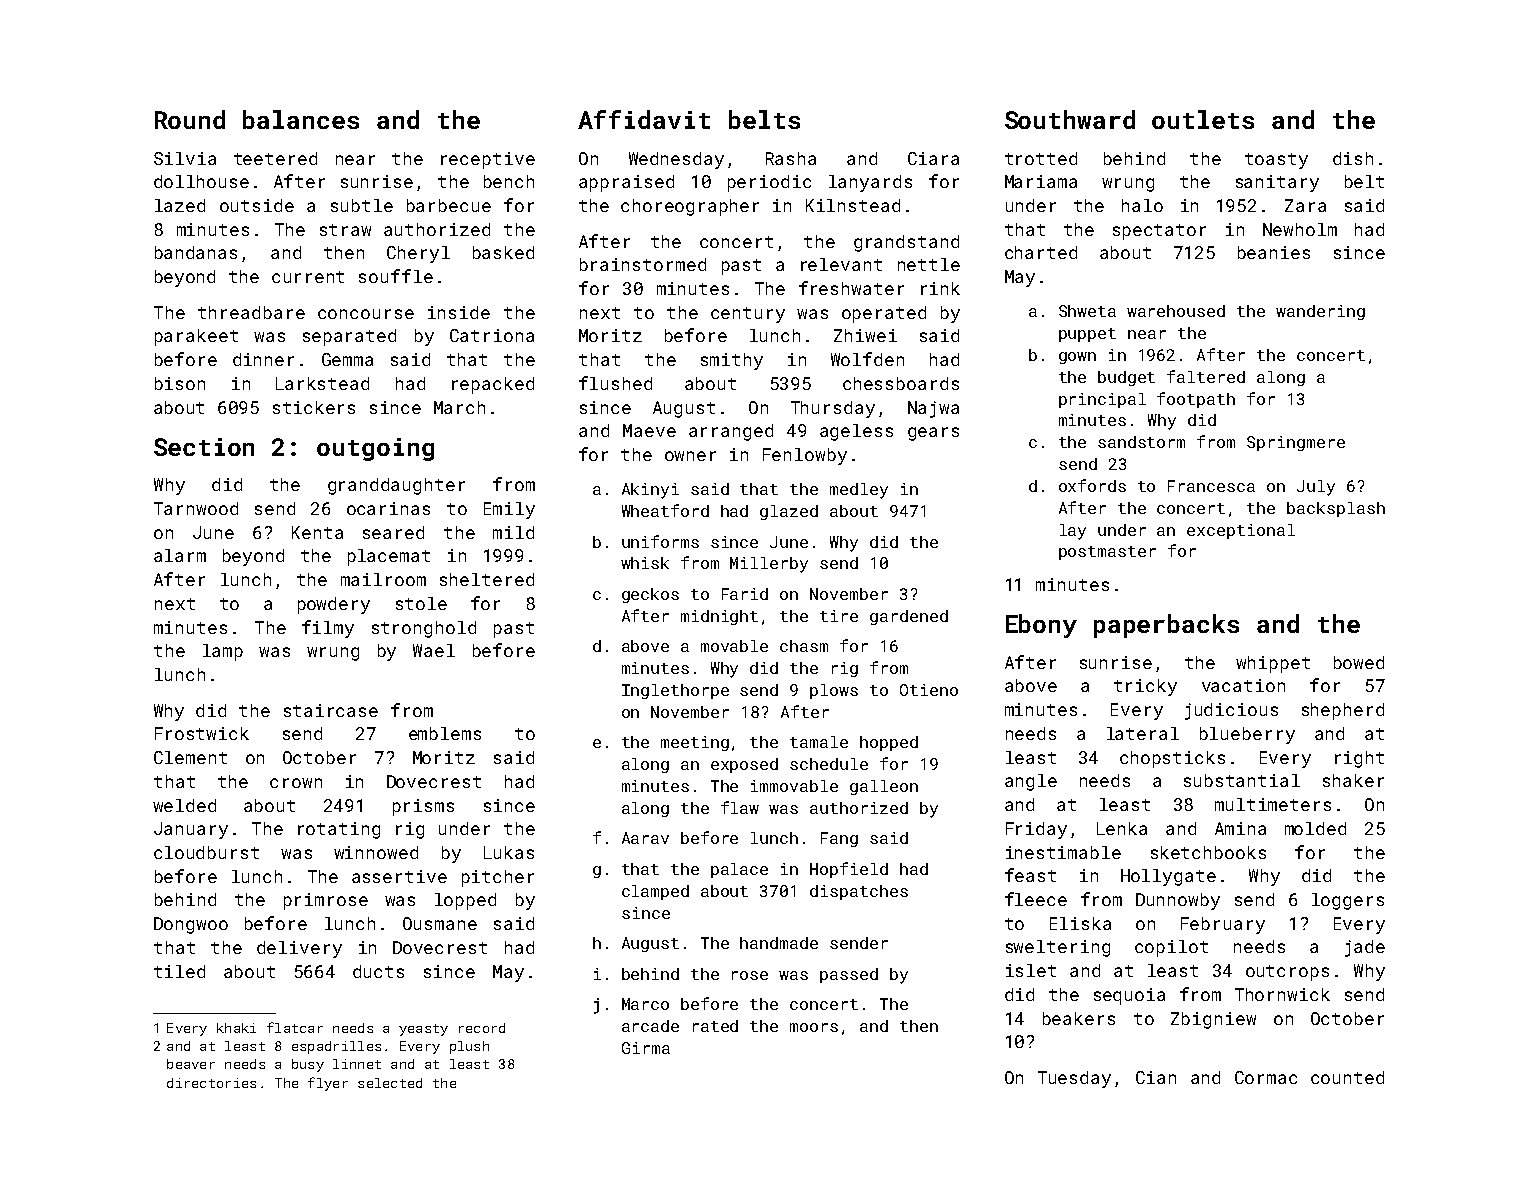  Describe the element at coordinates (211, 1083) in the document. I see `directories` at that location.
